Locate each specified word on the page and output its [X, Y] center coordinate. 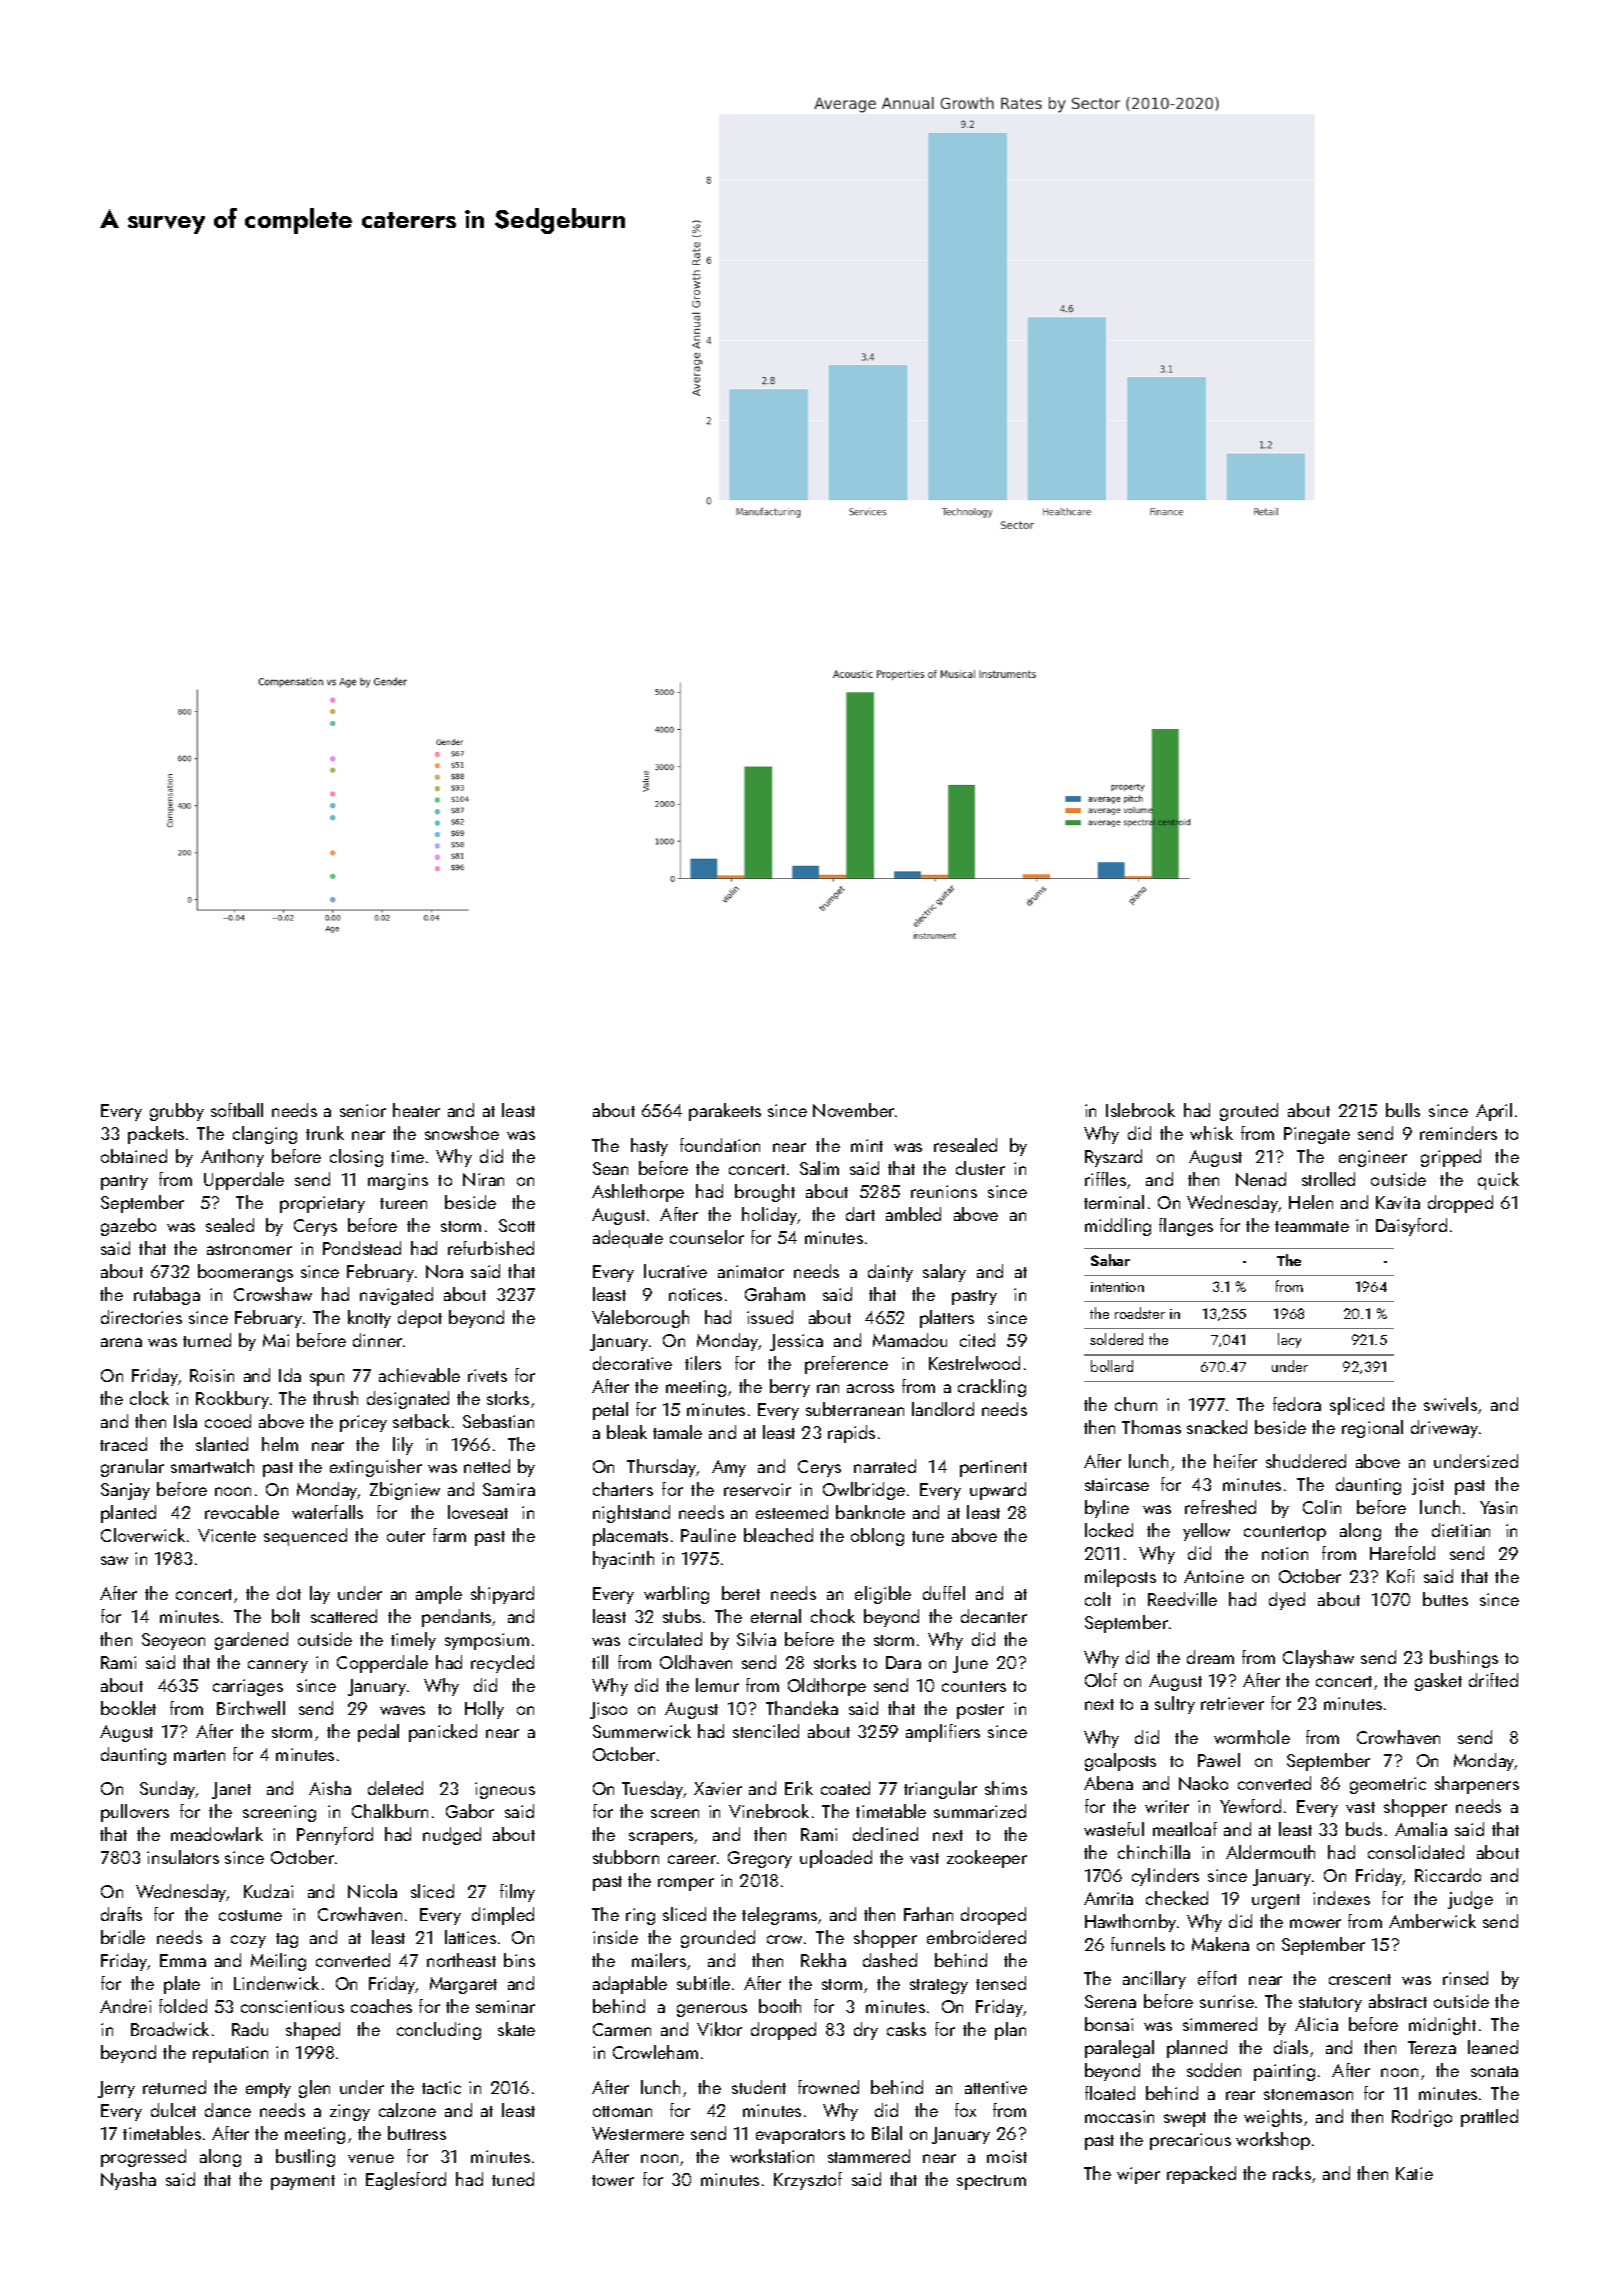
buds [1364, 1829]
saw [114, 1560]
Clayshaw [1318, 1659]
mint [867, 1145]
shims [1006, 1788]
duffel [944, 1593]
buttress [417, 2133]
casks [906, 2029]
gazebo [128, 1227]
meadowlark [217, 1834]
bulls [1403, 1110]
